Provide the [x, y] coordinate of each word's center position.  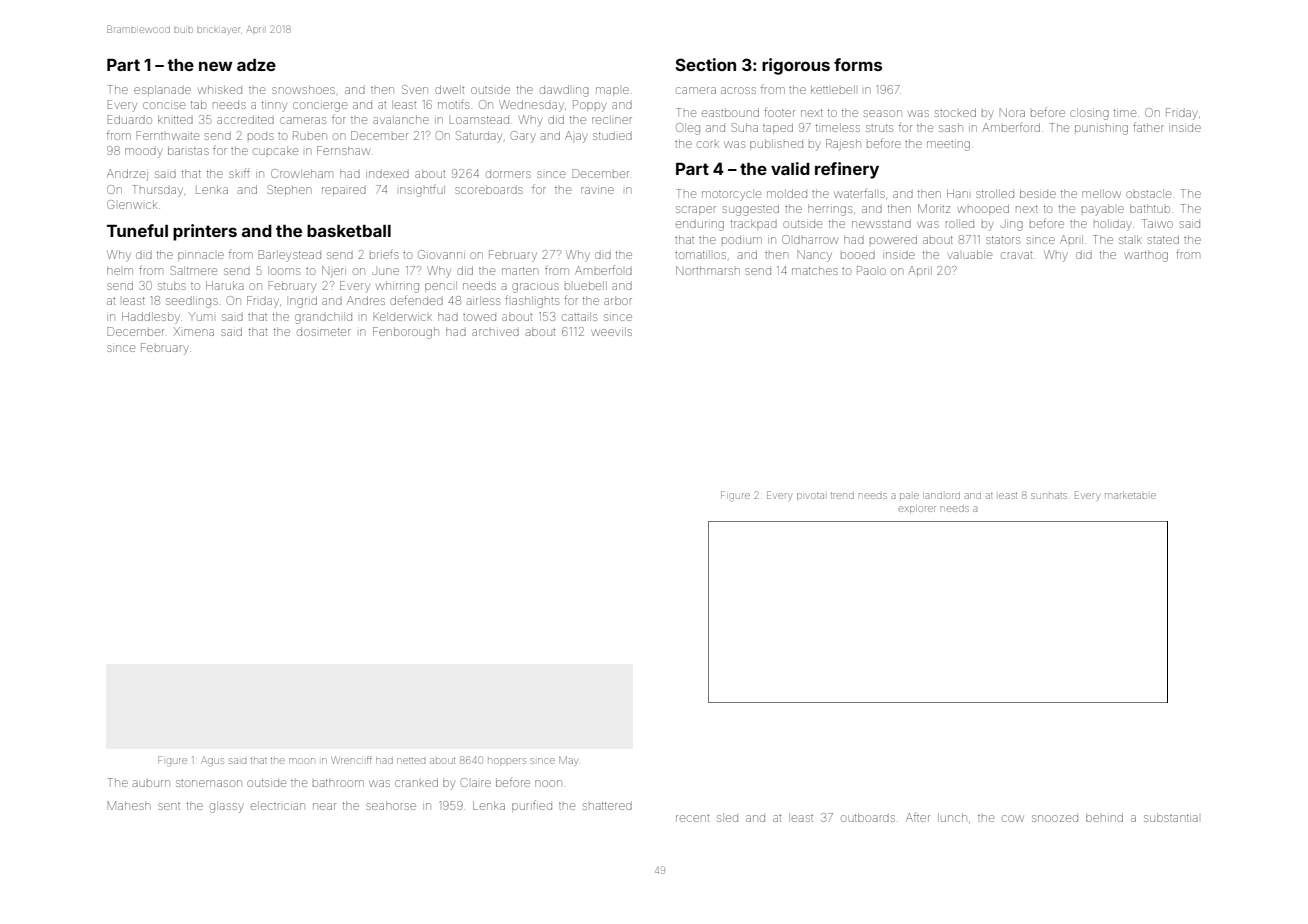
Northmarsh [708, 270]
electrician [278, 805]
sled [727, 817]
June [385, 271]
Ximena [194, 331]
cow [1013, 818]
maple [612, 91]
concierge [320, 107]
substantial [1171, 817]
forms [858, 64]
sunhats [1049, 496]
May [568, 761]
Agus [213, 762]
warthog [1146, 256]
